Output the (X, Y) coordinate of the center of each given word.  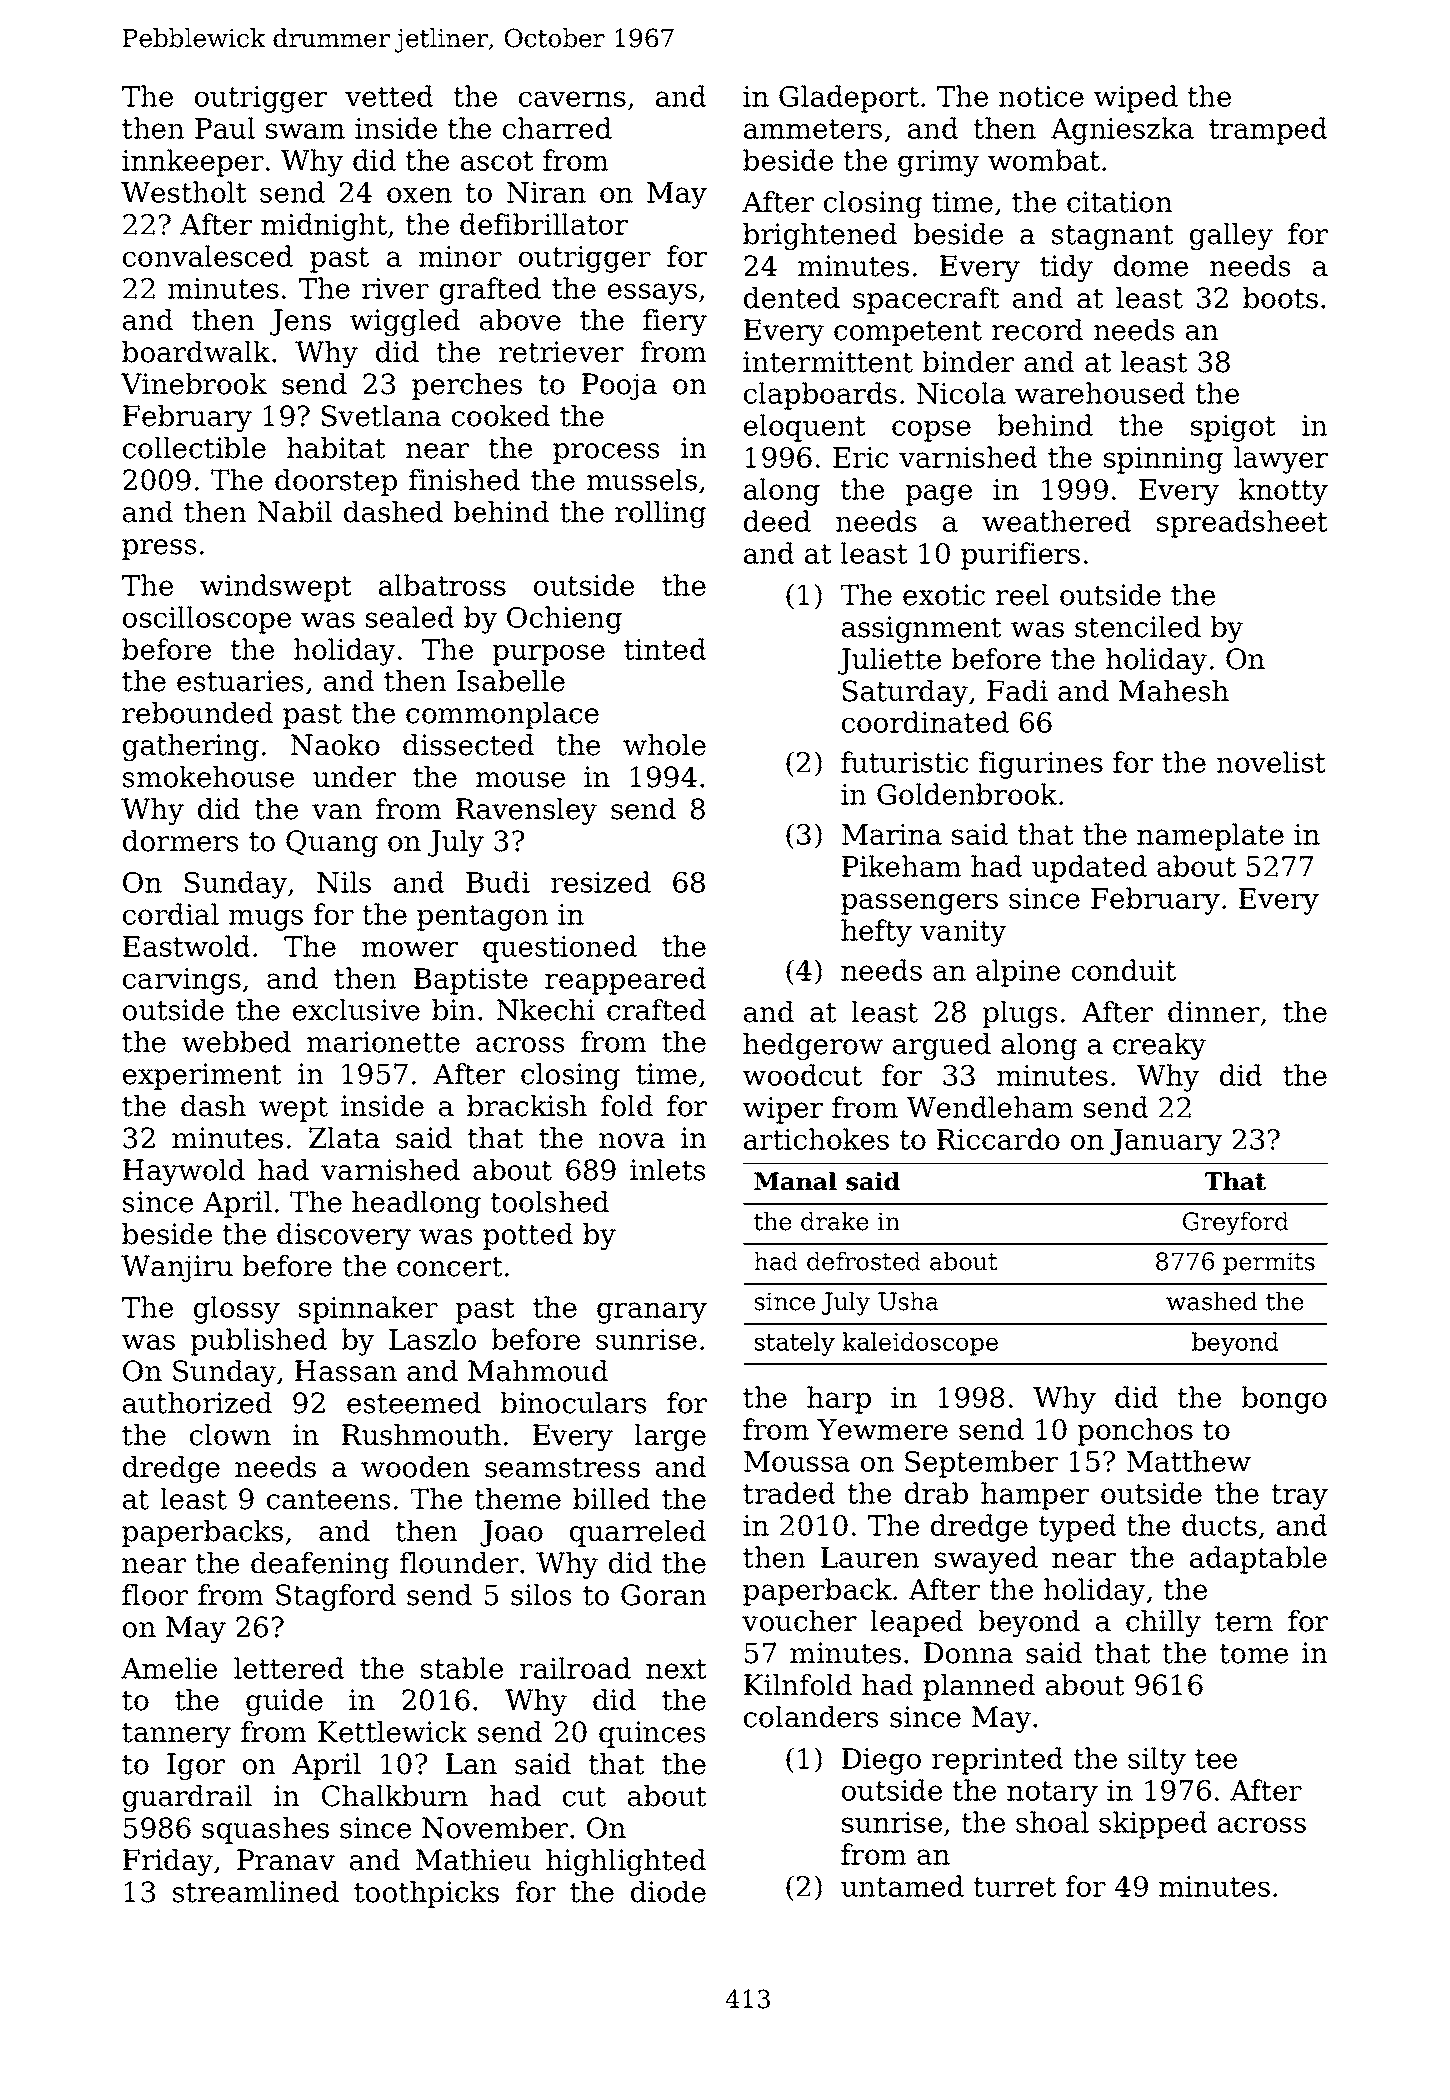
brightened (820, 236)
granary (652, 1313)
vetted (389, 96)
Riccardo (998, 1139)
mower (410, 949)
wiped (1136, 99)
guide (284, 1702)
